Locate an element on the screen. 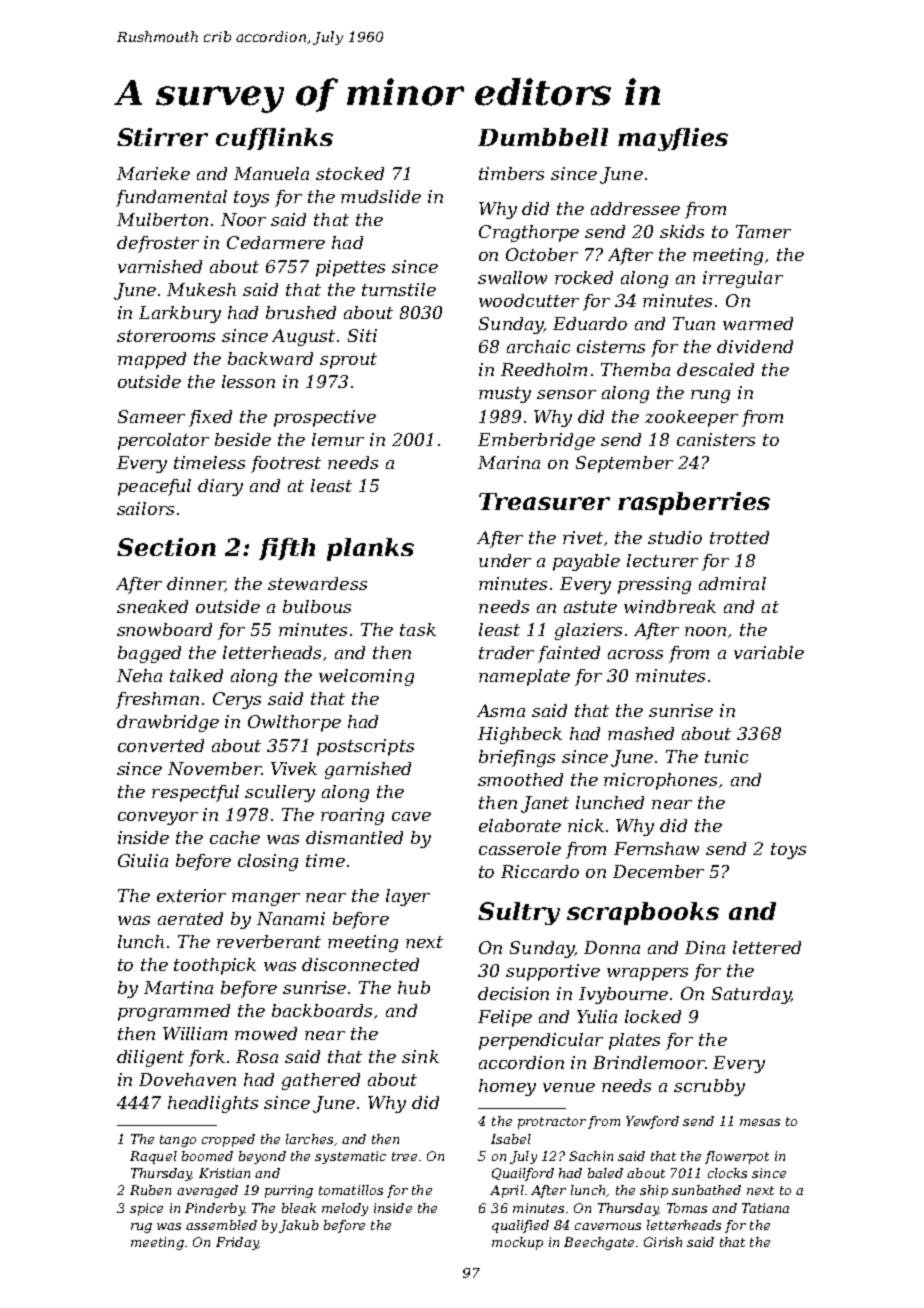 This screenshot has width=924, height=1308. planks is located at coordinates (370, 549).
